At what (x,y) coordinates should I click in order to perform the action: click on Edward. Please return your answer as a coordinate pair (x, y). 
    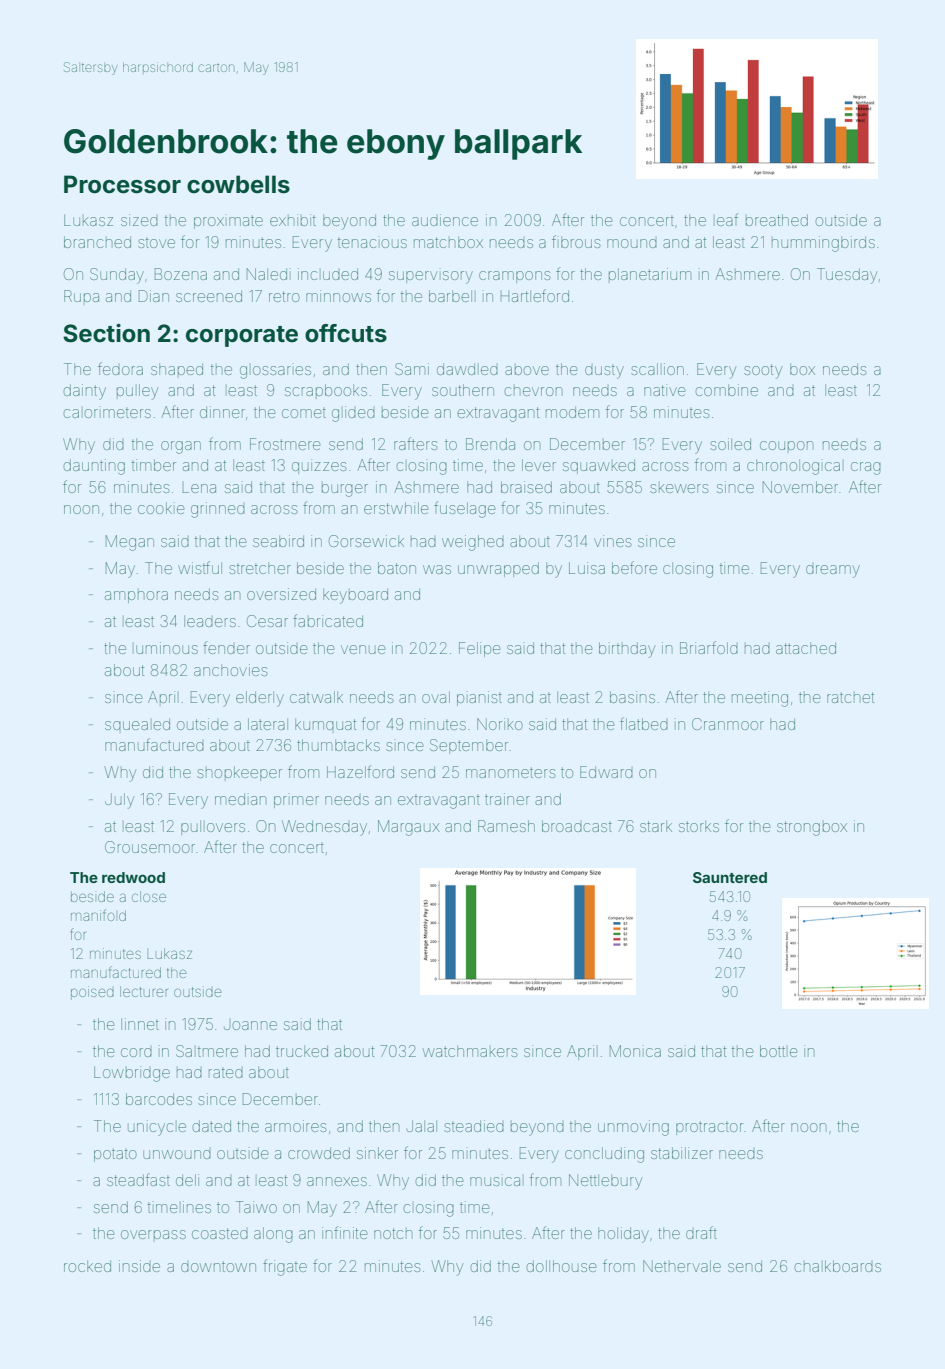
    Looking at the image, I should click on (606, 772).
